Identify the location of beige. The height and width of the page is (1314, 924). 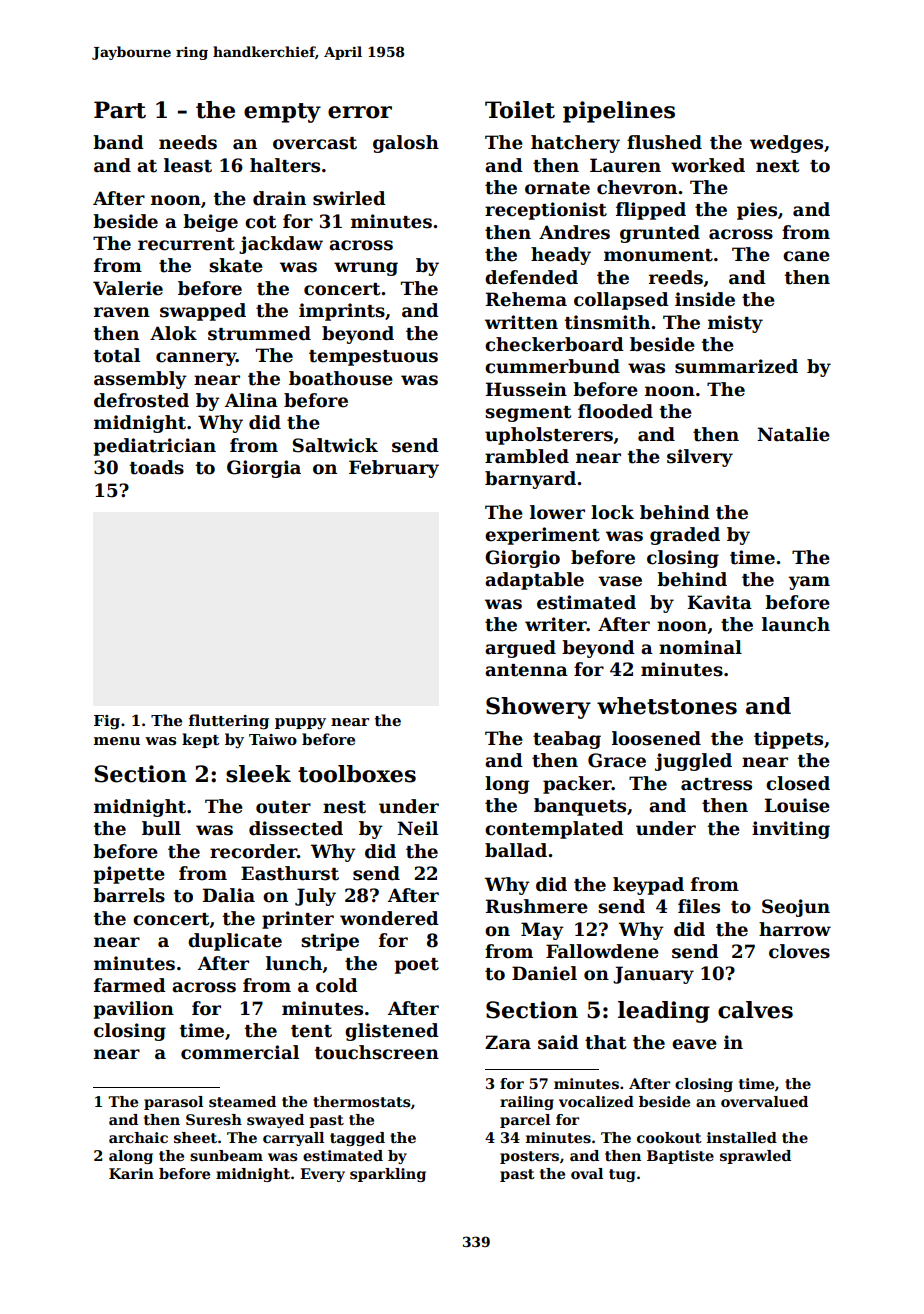
(210, 223).
